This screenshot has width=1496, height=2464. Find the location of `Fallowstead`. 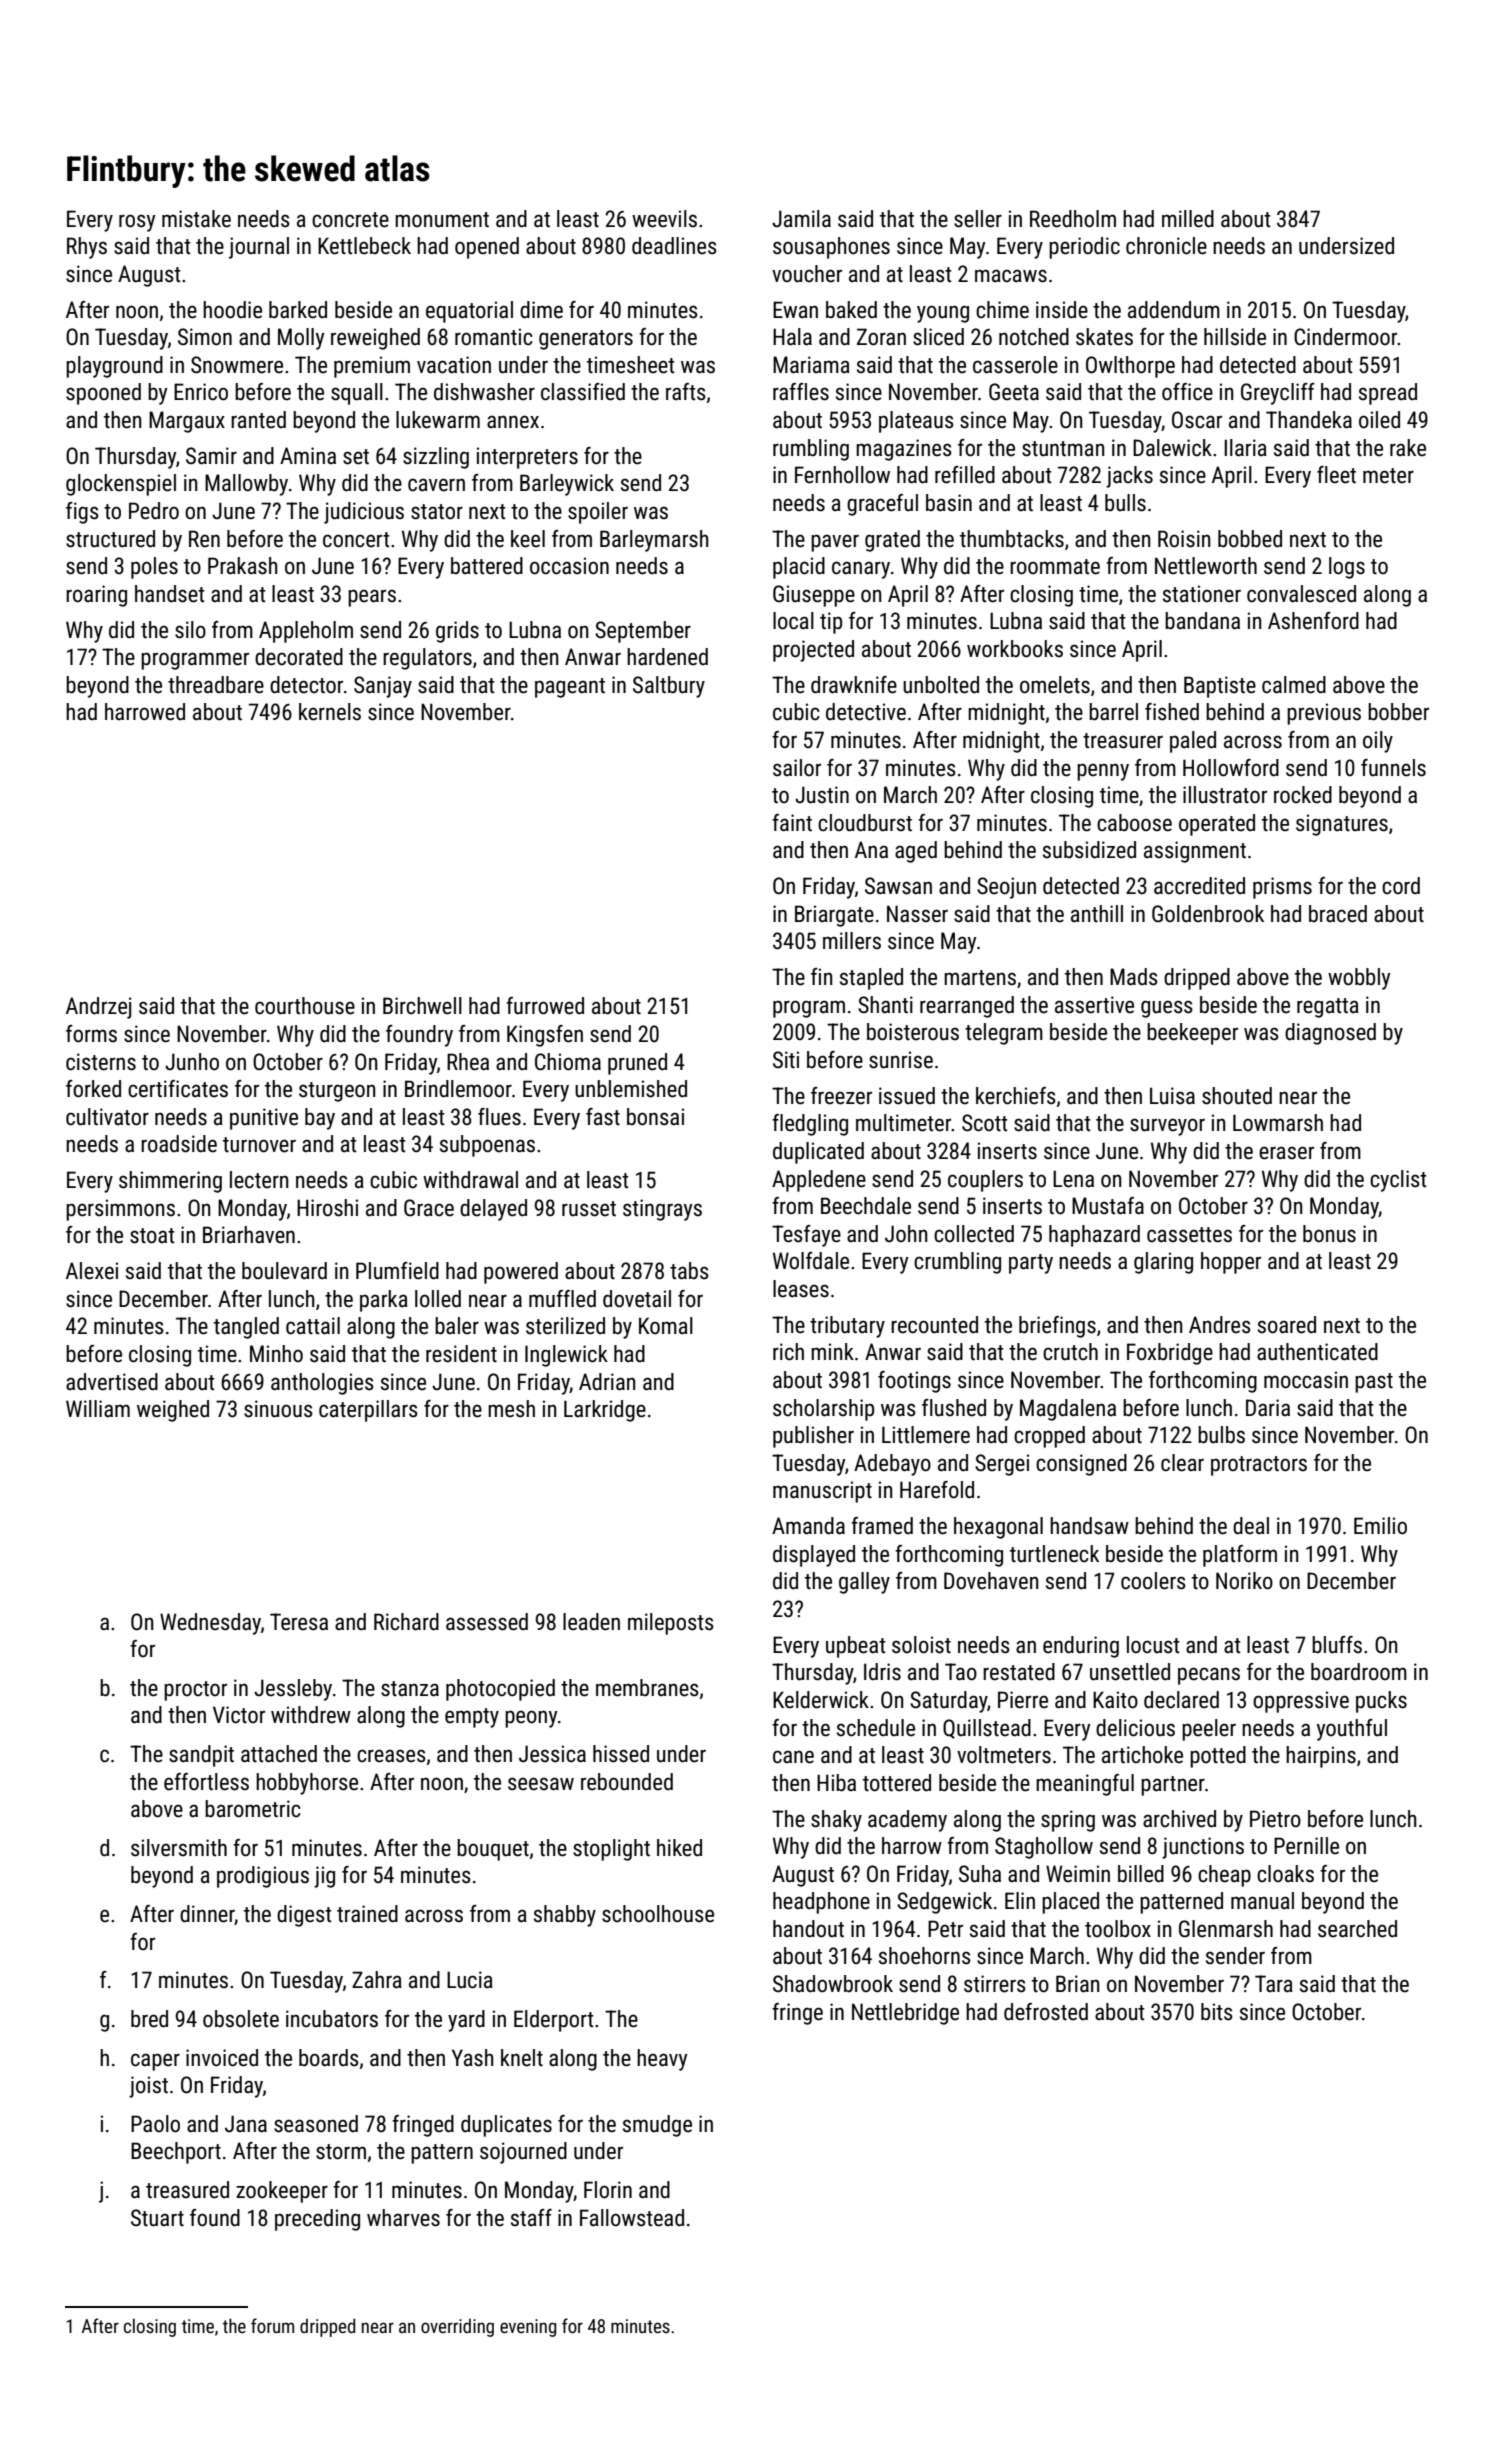

Fallowstead is located at coordinates (632, 2218).
